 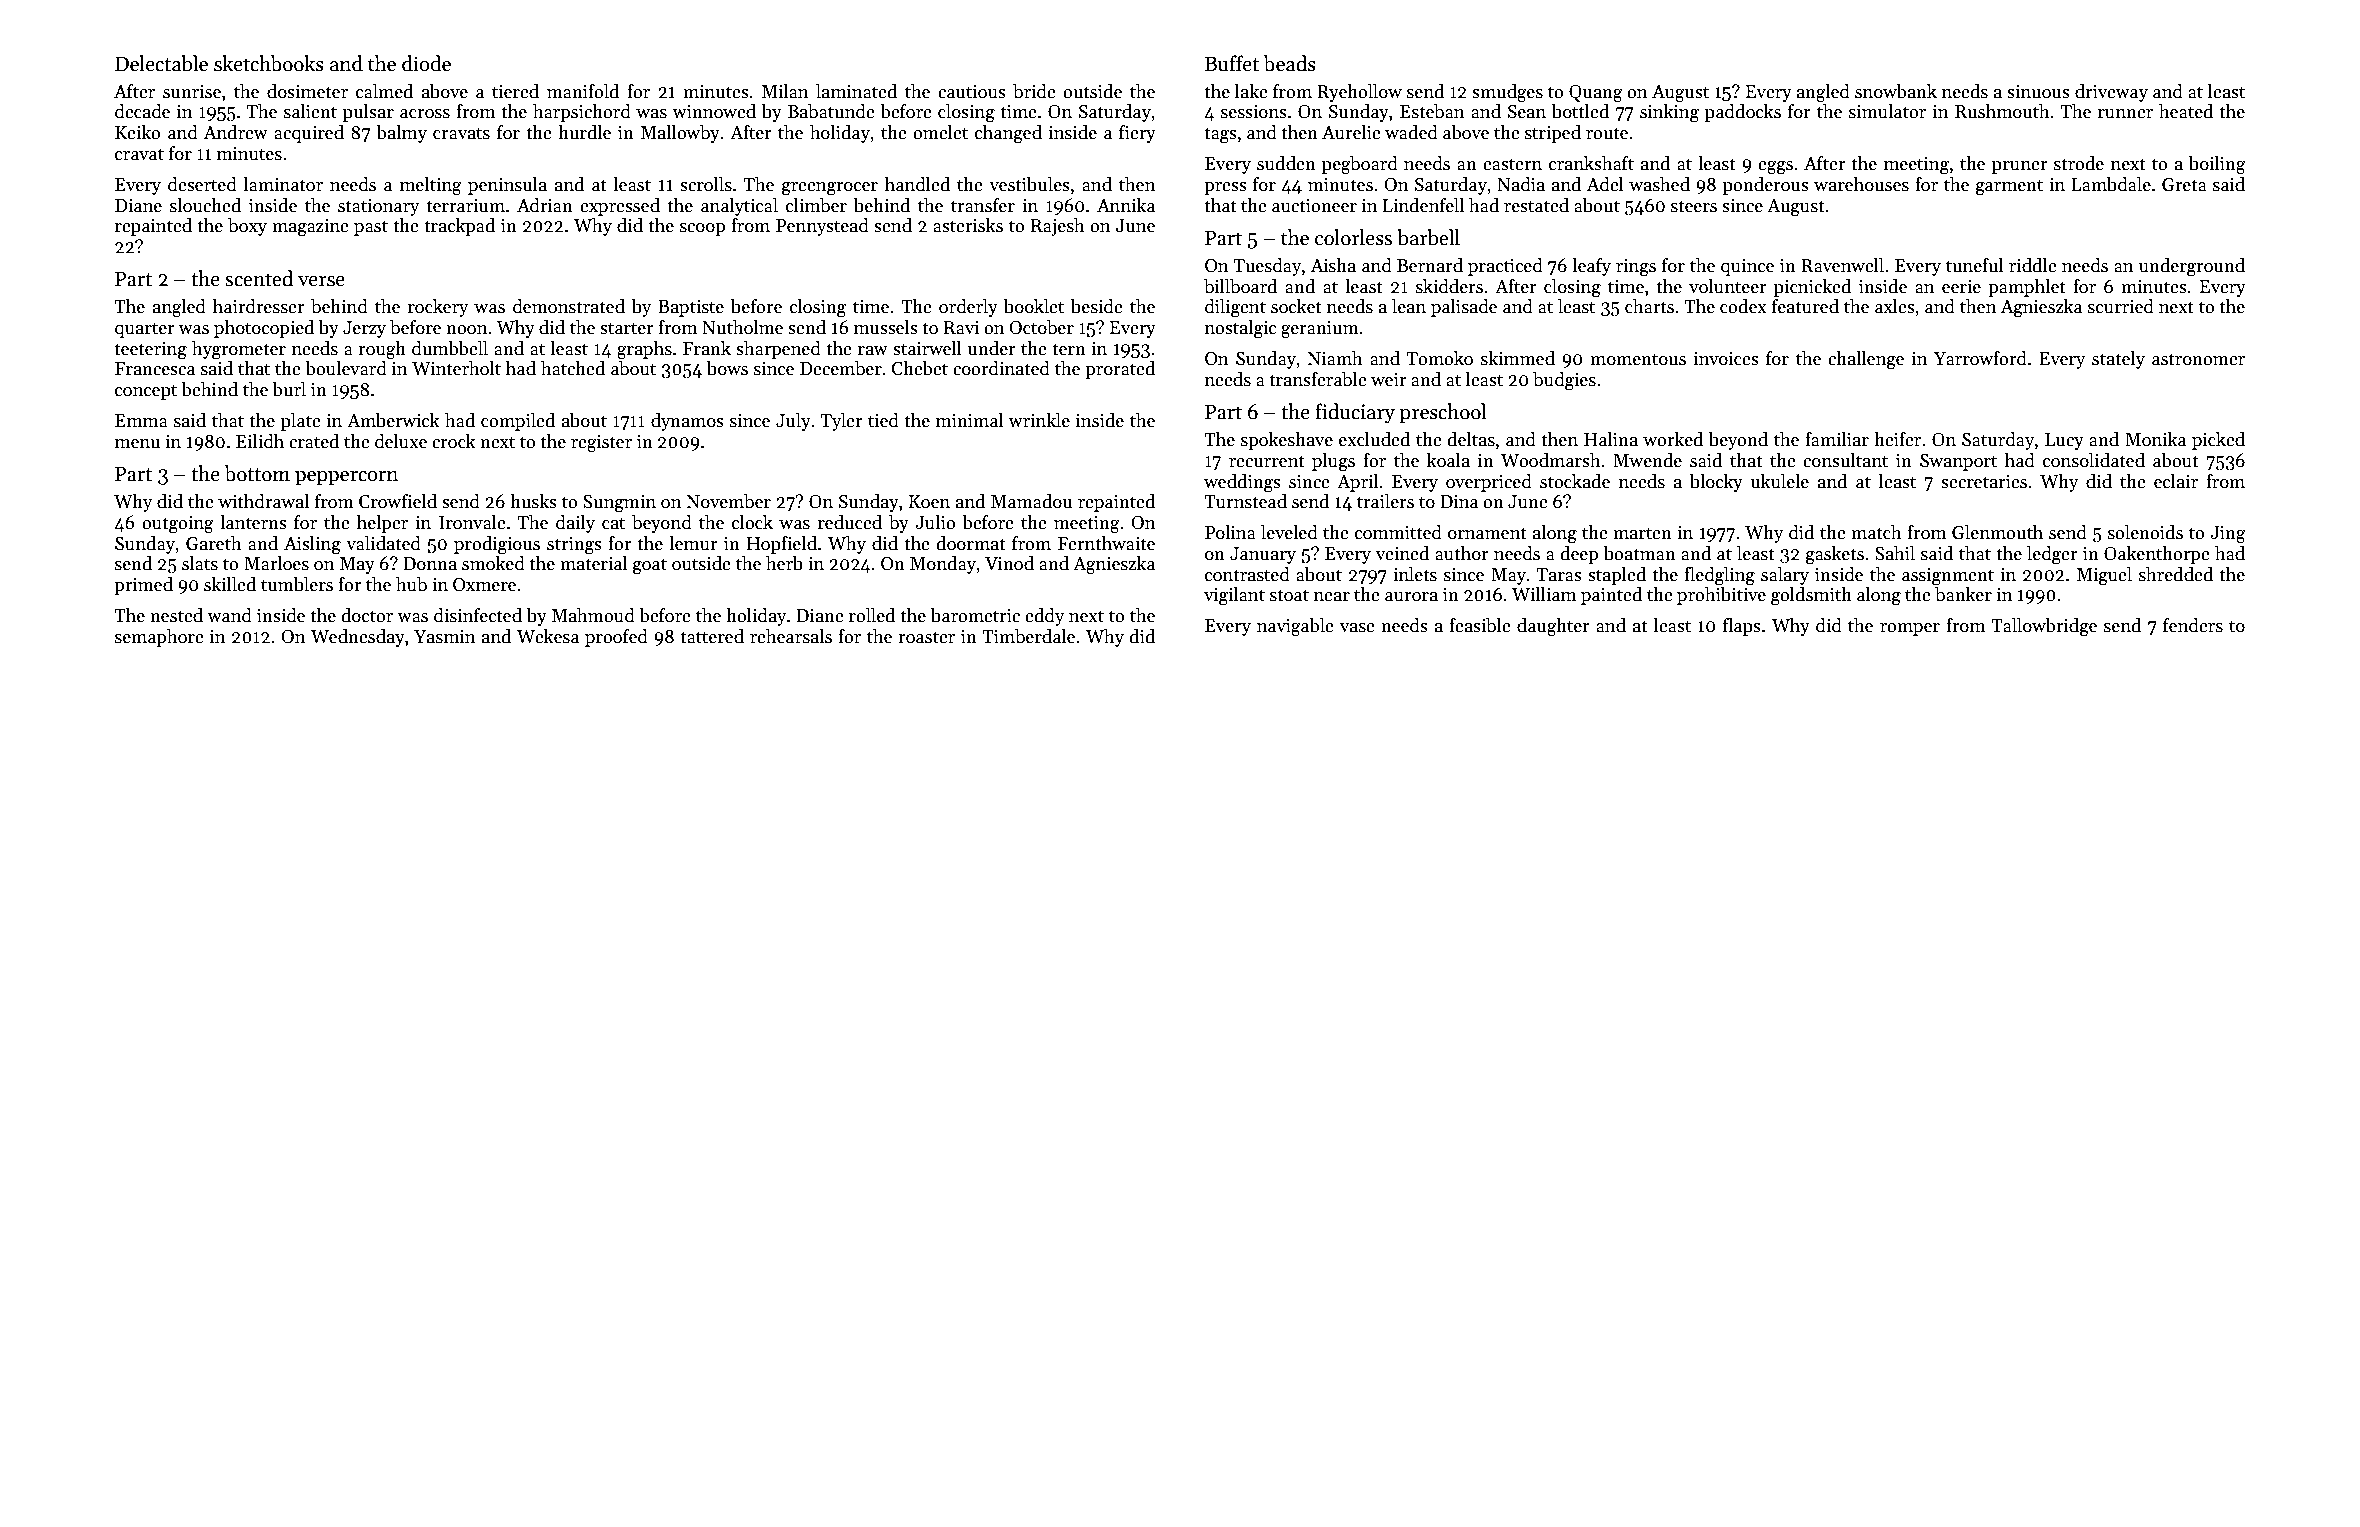 What do you see at coordinates (1910, 629) in the screenshot?
I see `romper` at bounding box center [1910, 629].
